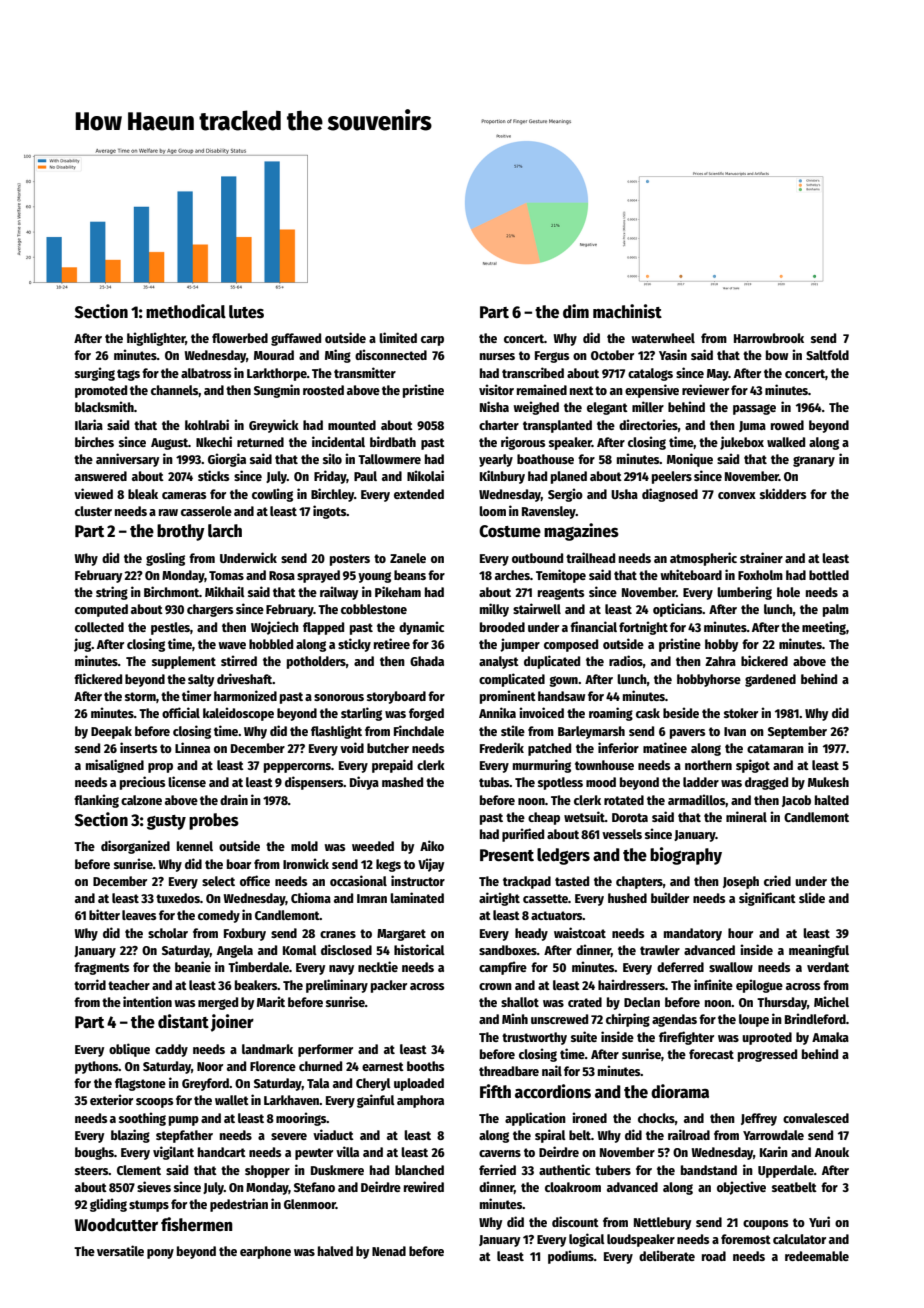  I want to click on progressed, so click(767, 1055).
